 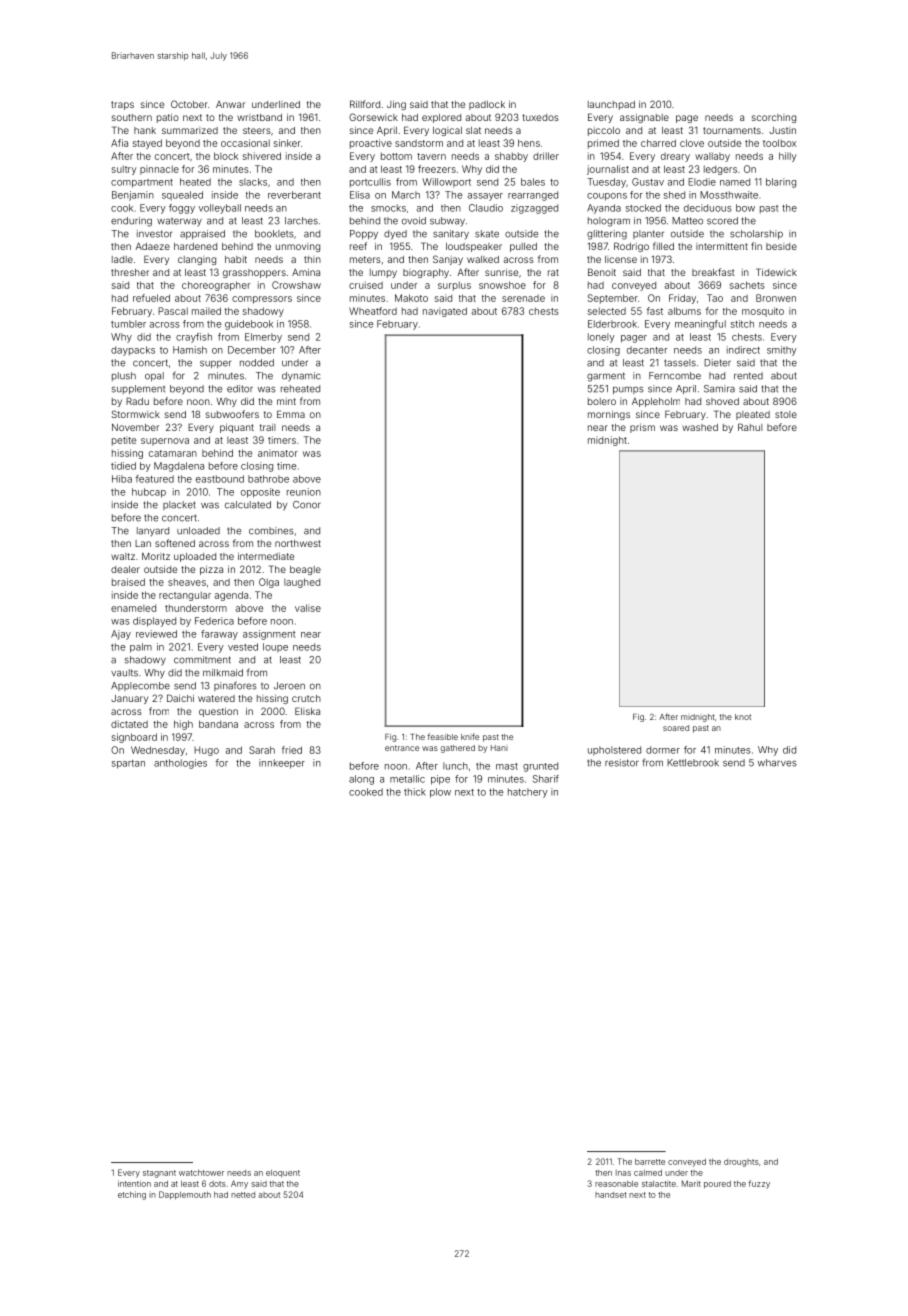 What do you see at coordinates (407, 779) in the screenshot?
I see `metallic` at bounding box center [407, 779].
